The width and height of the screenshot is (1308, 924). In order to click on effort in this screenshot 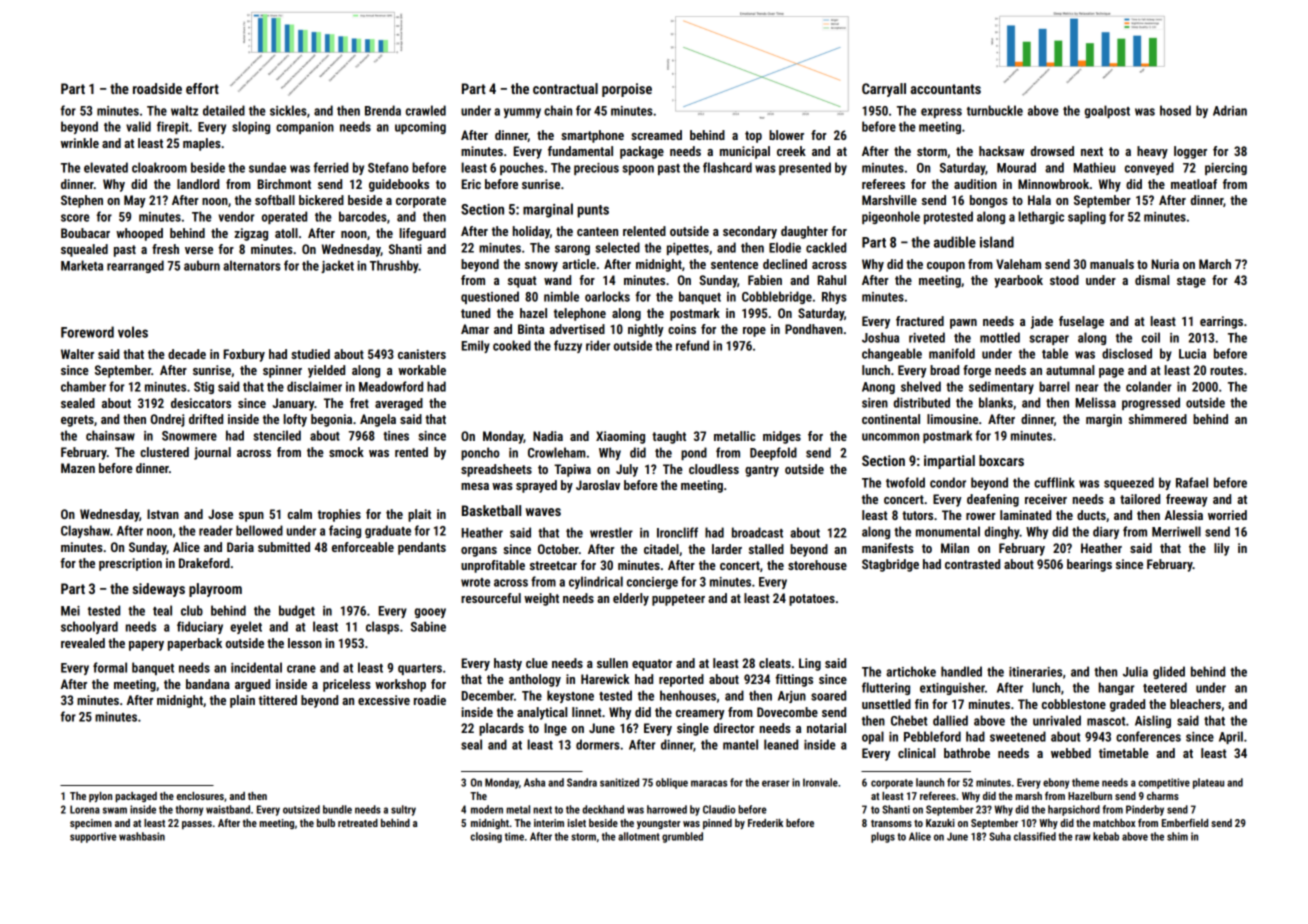, I will do `click(202, 88)`.
